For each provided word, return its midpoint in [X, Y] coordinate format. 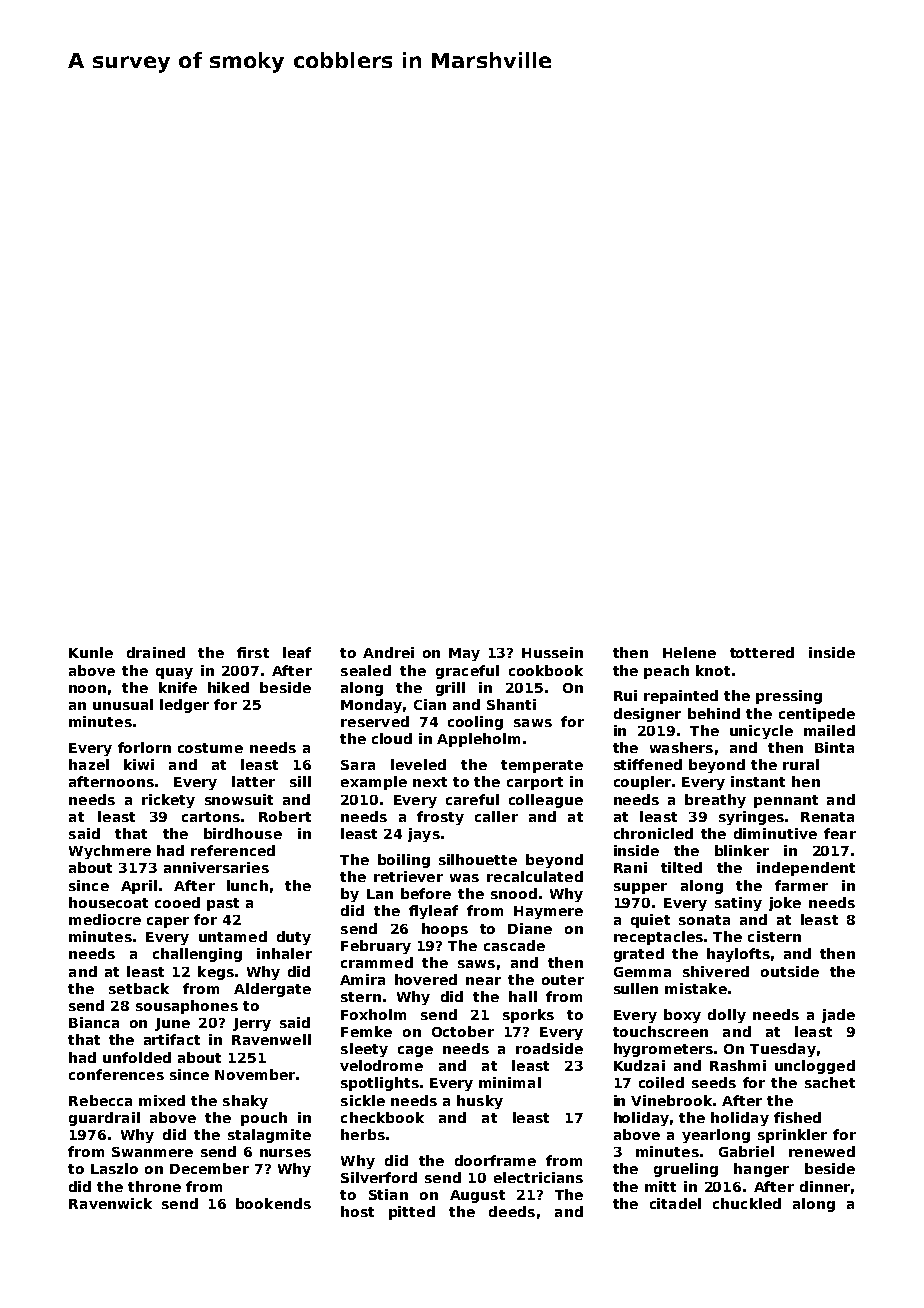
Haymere [548, 912]
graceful [467, 672]
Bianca [94, 1022]
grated [639, 955]
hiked [228, 687]
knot [713, 670]
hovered [426, 979]
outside [790, 971]
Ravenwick [110, 1203]
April [139, 887]
